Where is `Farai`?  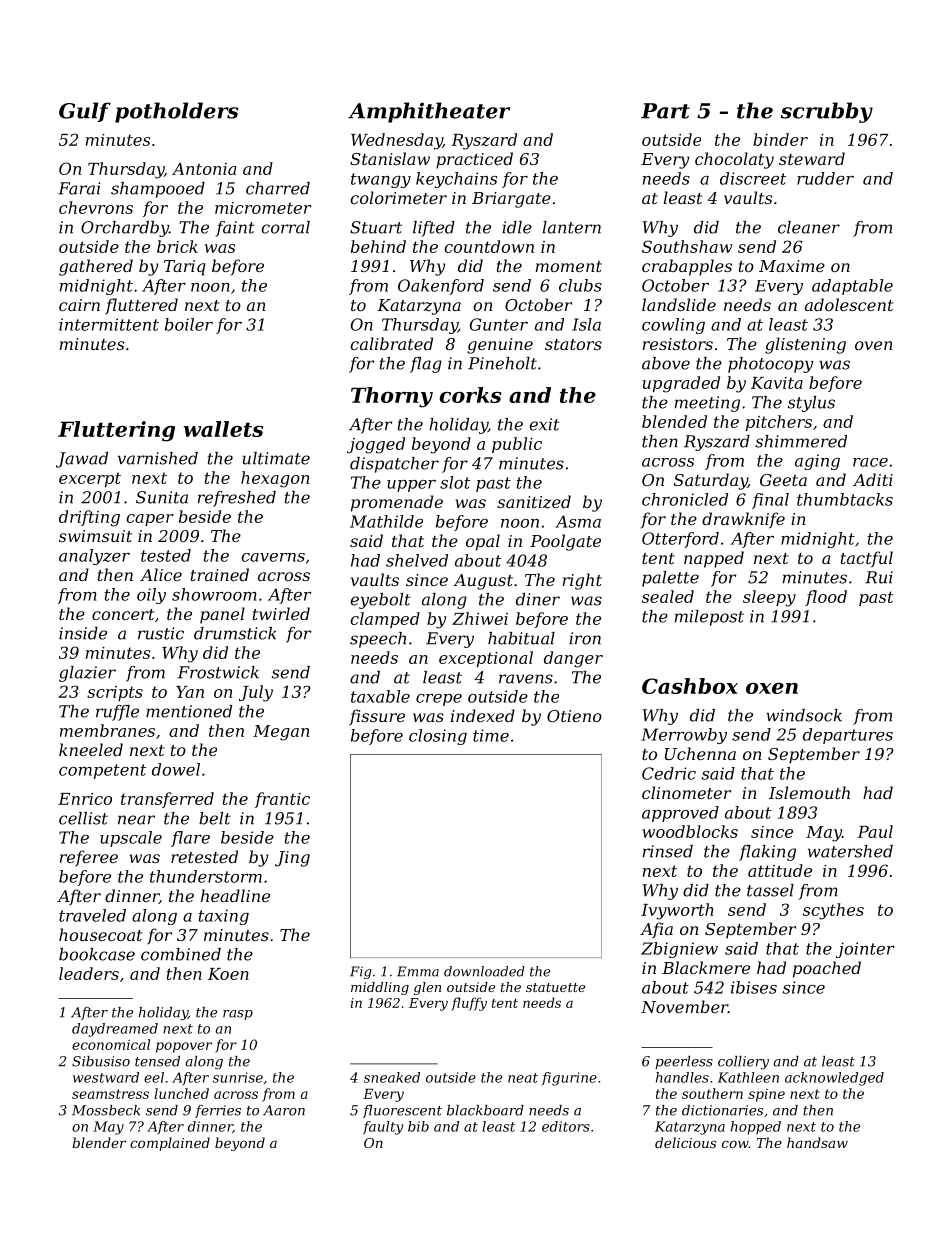
Farai is located at coordinates (79, 188).
